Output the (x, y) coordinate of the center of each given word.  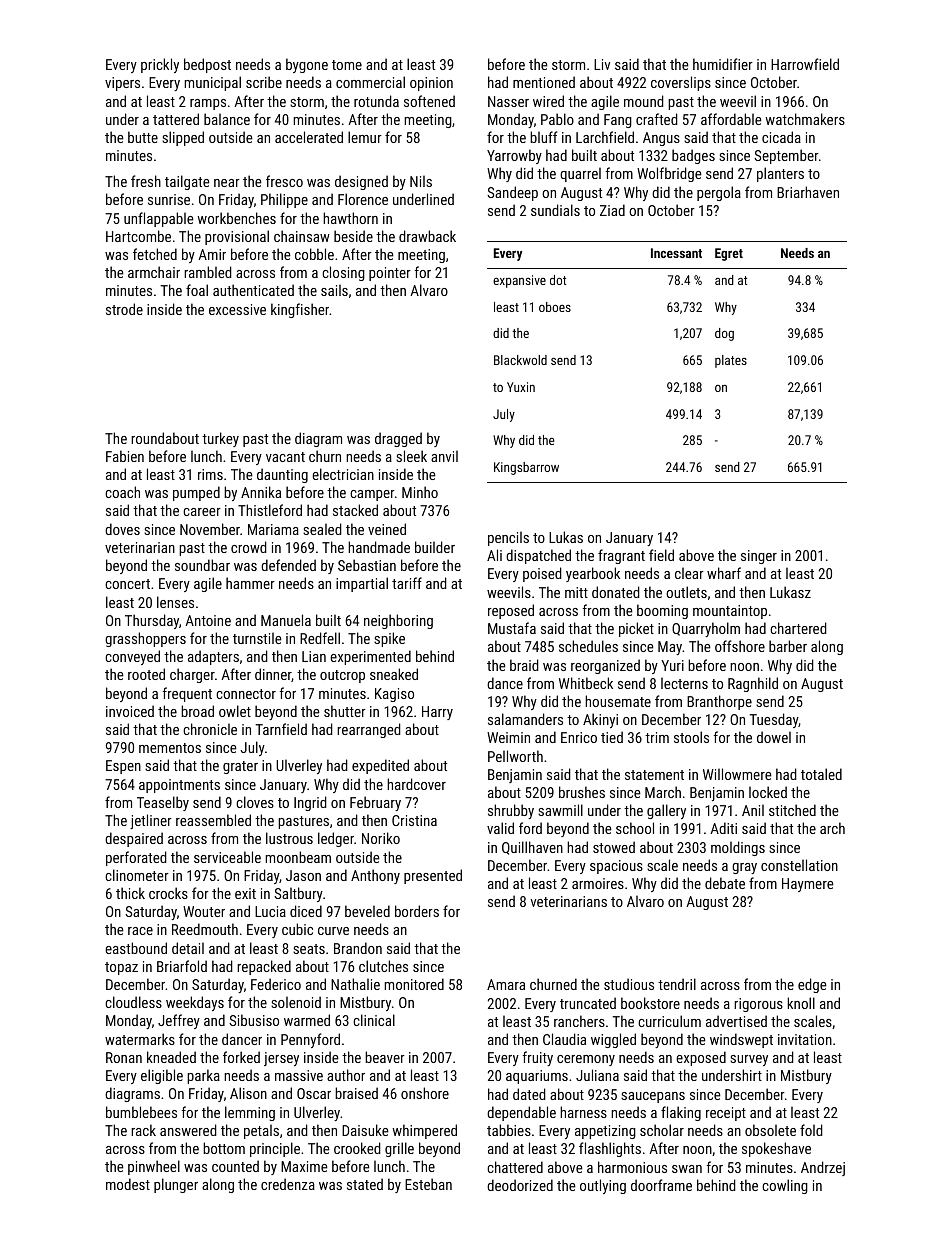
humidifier (723, 64)
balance (227, 119)
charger (192, 675)
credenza (288, 1184)
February (375, 803)
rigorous (758, 1005)
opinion (431, 84)
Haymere (808, 885)
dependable (521, 1113)
